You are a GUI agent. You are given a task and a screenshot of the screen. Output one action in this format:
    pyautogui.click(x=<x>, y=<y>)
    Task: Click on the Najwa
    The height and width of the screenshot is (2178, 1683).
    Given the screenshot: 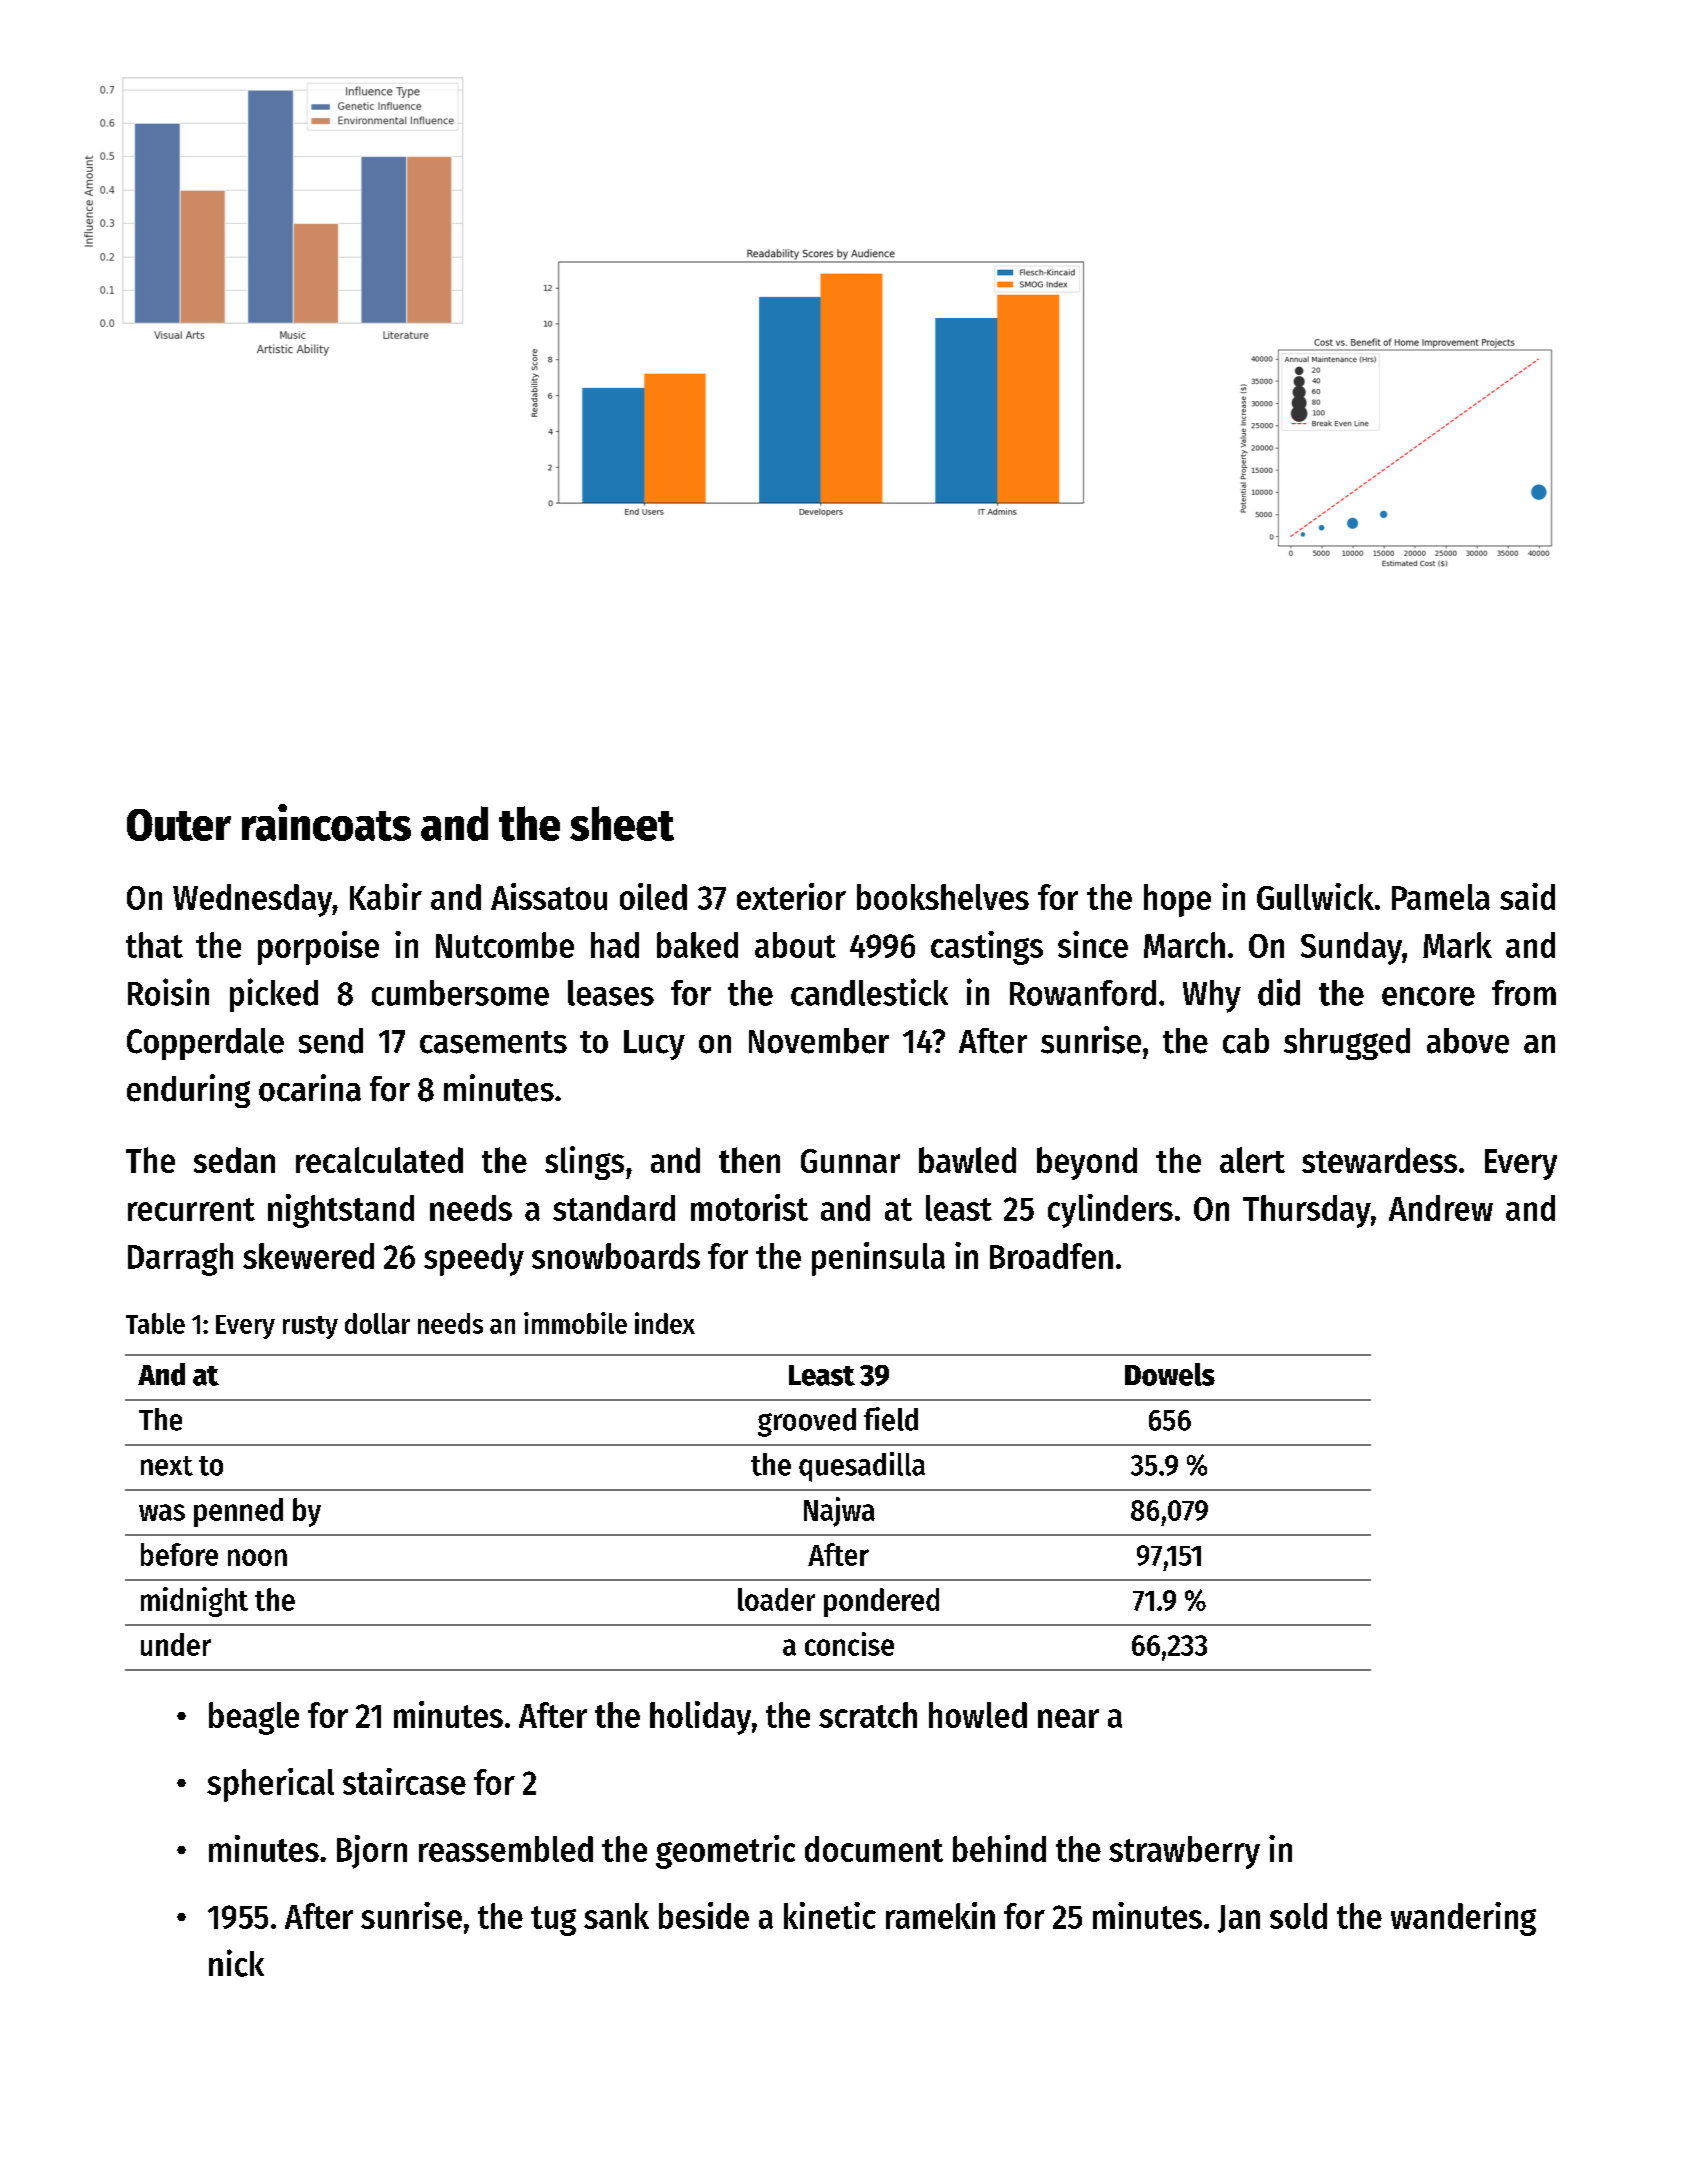 What is the action you would take?
    pyautogui.click(x=839, y=1512)
